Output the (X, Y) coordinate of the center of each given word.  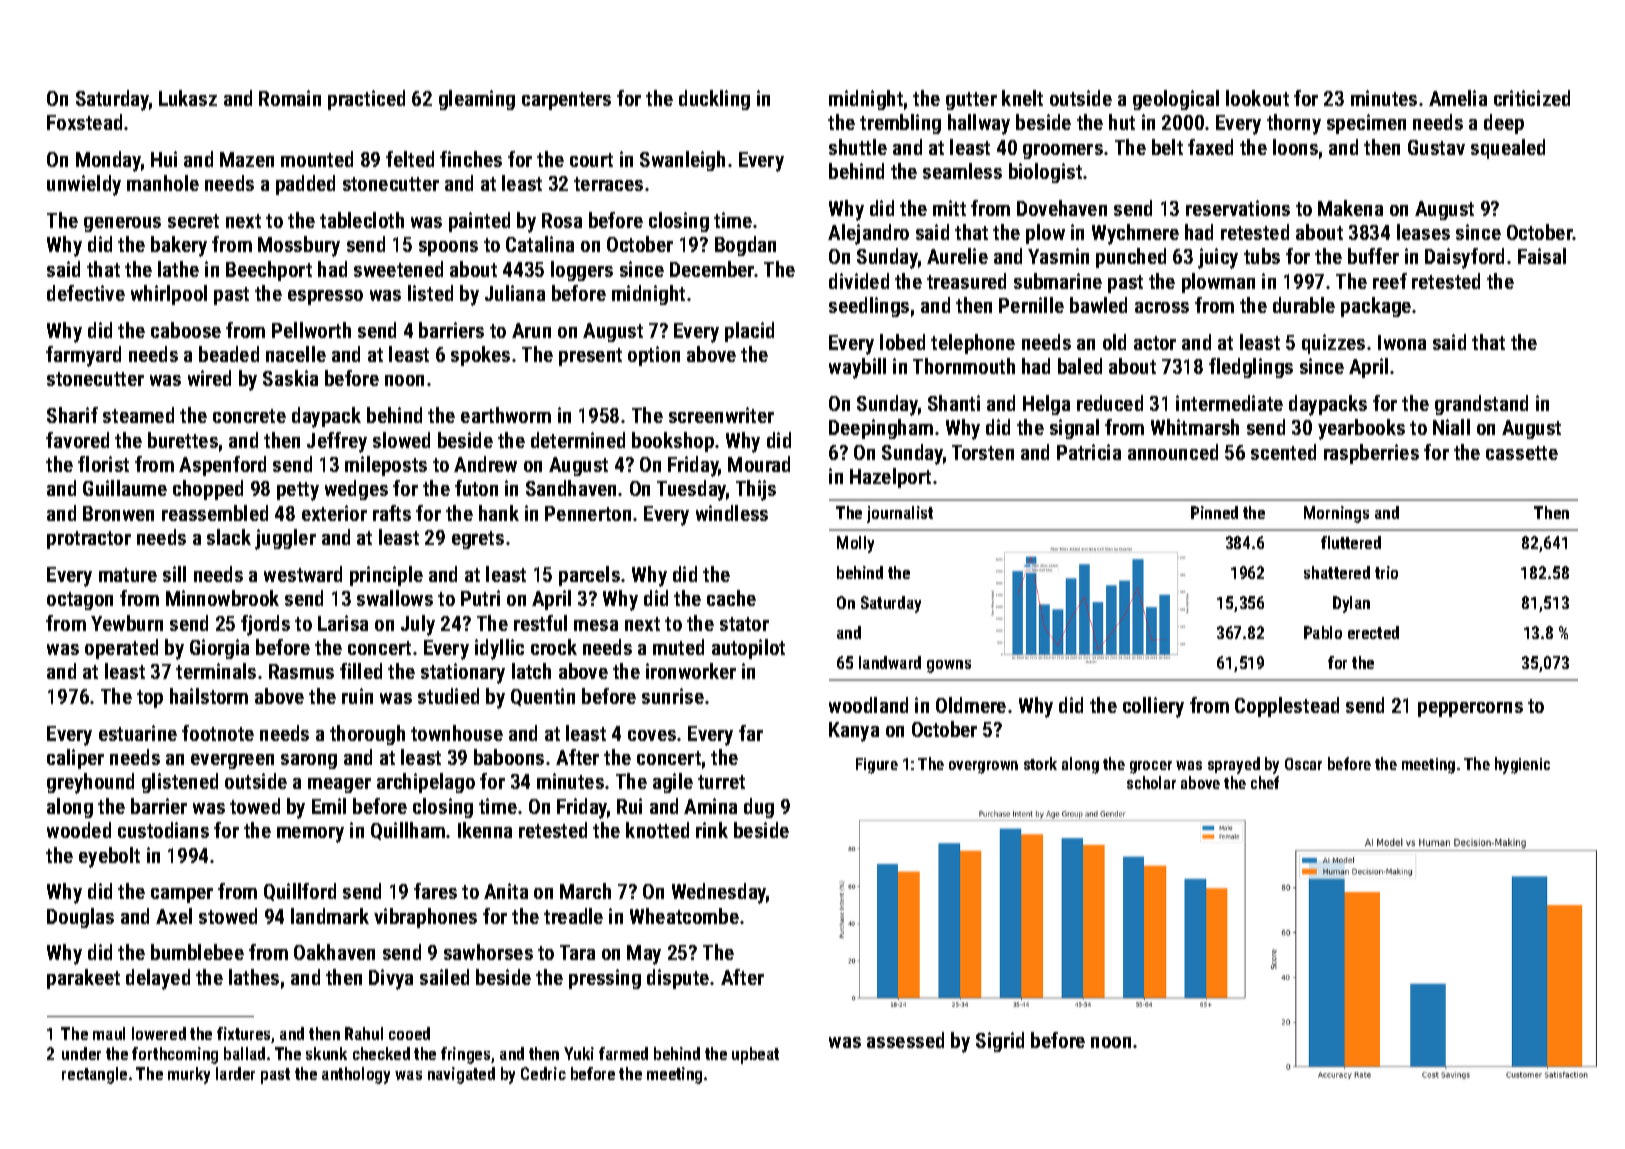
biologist (1045, 173)
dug (759, 808)
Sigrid (1000, 1042)
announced (1173, 452)
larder (235, 1073)
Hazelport (890, 478)
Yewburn (127, 623)
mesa (596, 625)
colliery (1153, 707)
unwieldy (84, 185)
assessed (905, 1040)
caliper (75, 759)
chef (1265, 782)
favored (77, 440)
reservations (1238, 208)
